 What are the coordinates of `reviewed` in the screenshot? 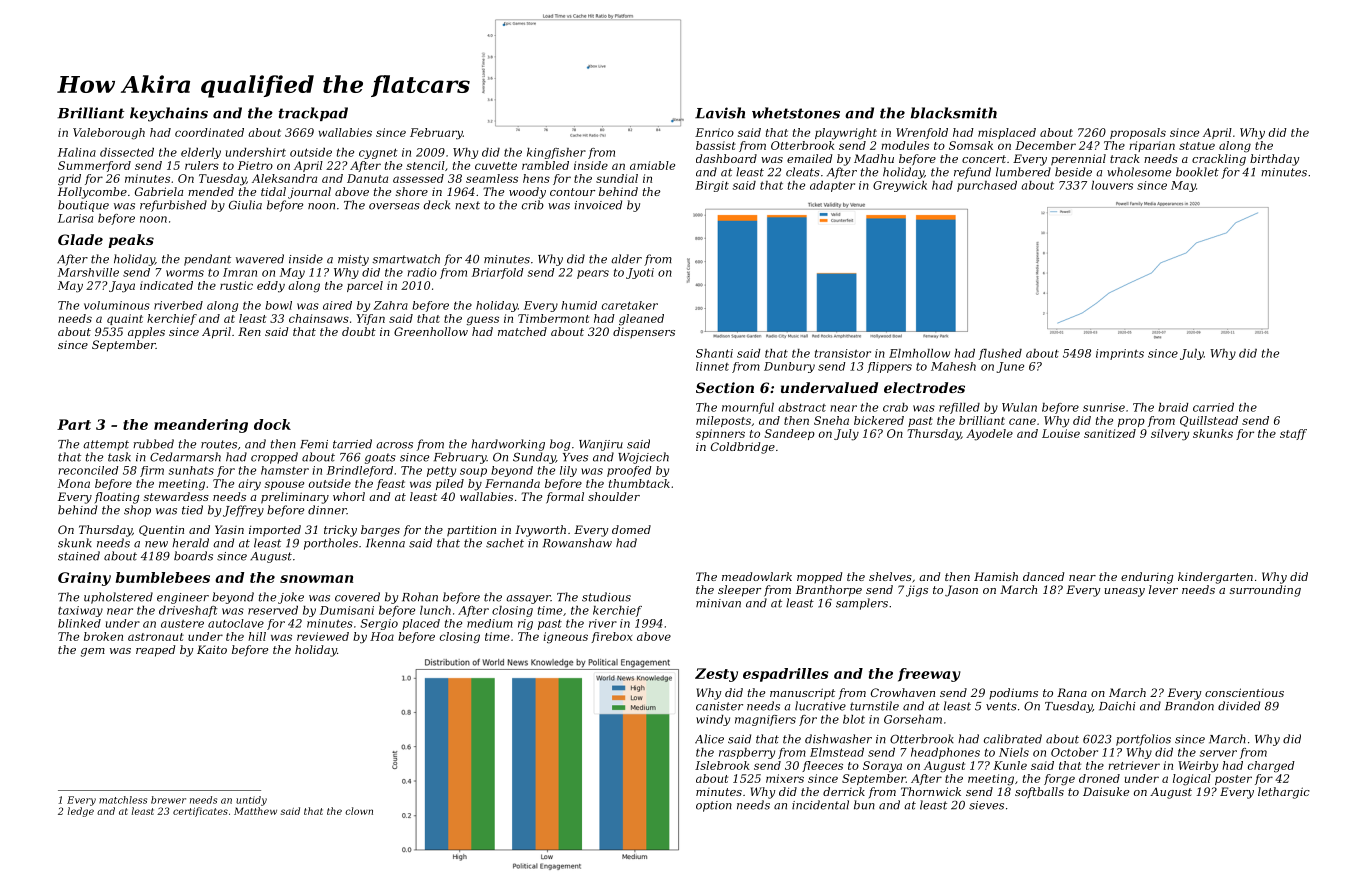 It's located at (323, 636).
